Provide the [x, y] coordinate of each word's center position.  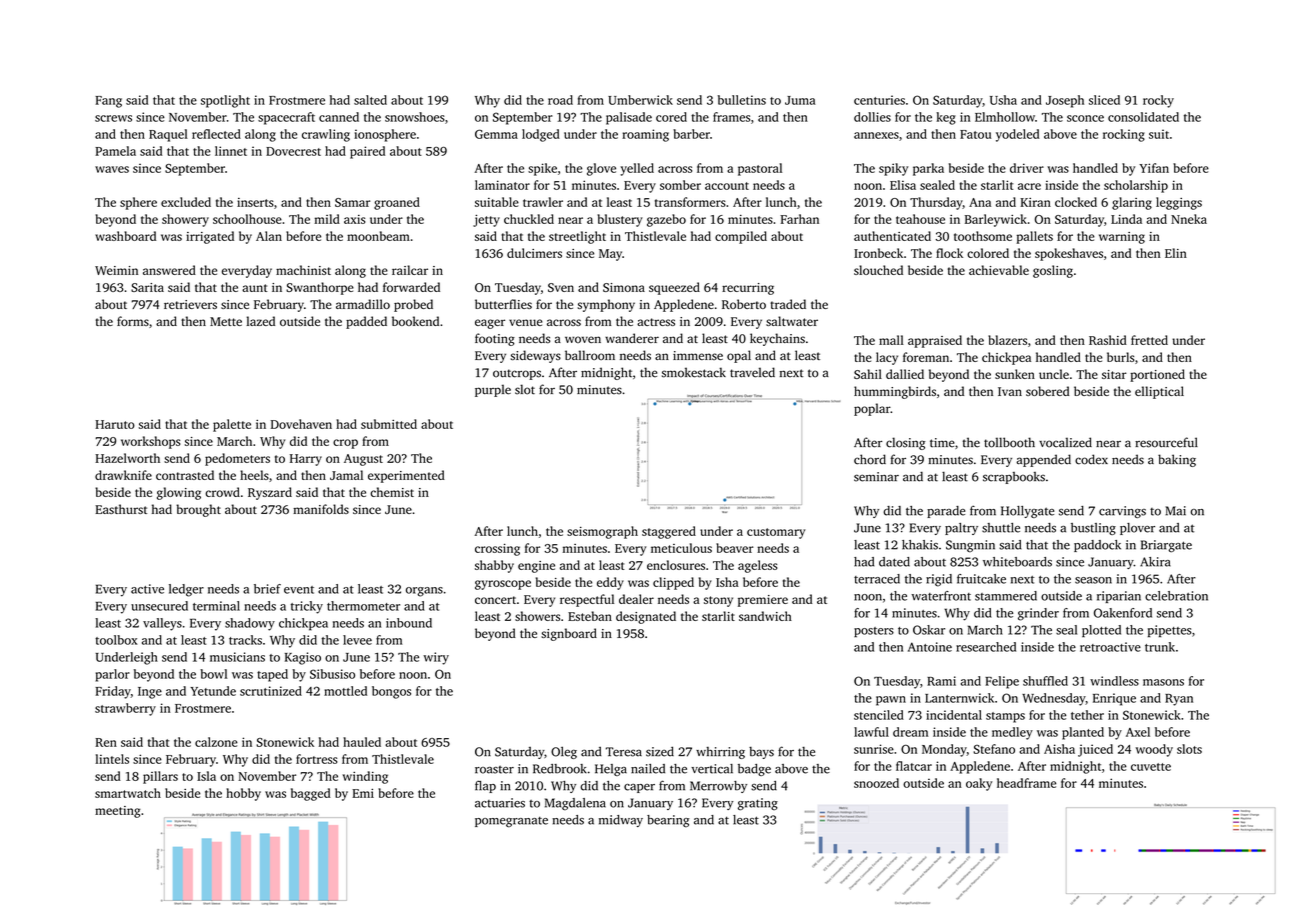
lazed [260, 321]
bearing [668, 821]
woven [583, 339]
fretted [1149, 340]
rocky [1158, 101]
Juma [800, 100]
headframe [1026, 783]
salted [370, 100]
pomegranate [511, 822]
